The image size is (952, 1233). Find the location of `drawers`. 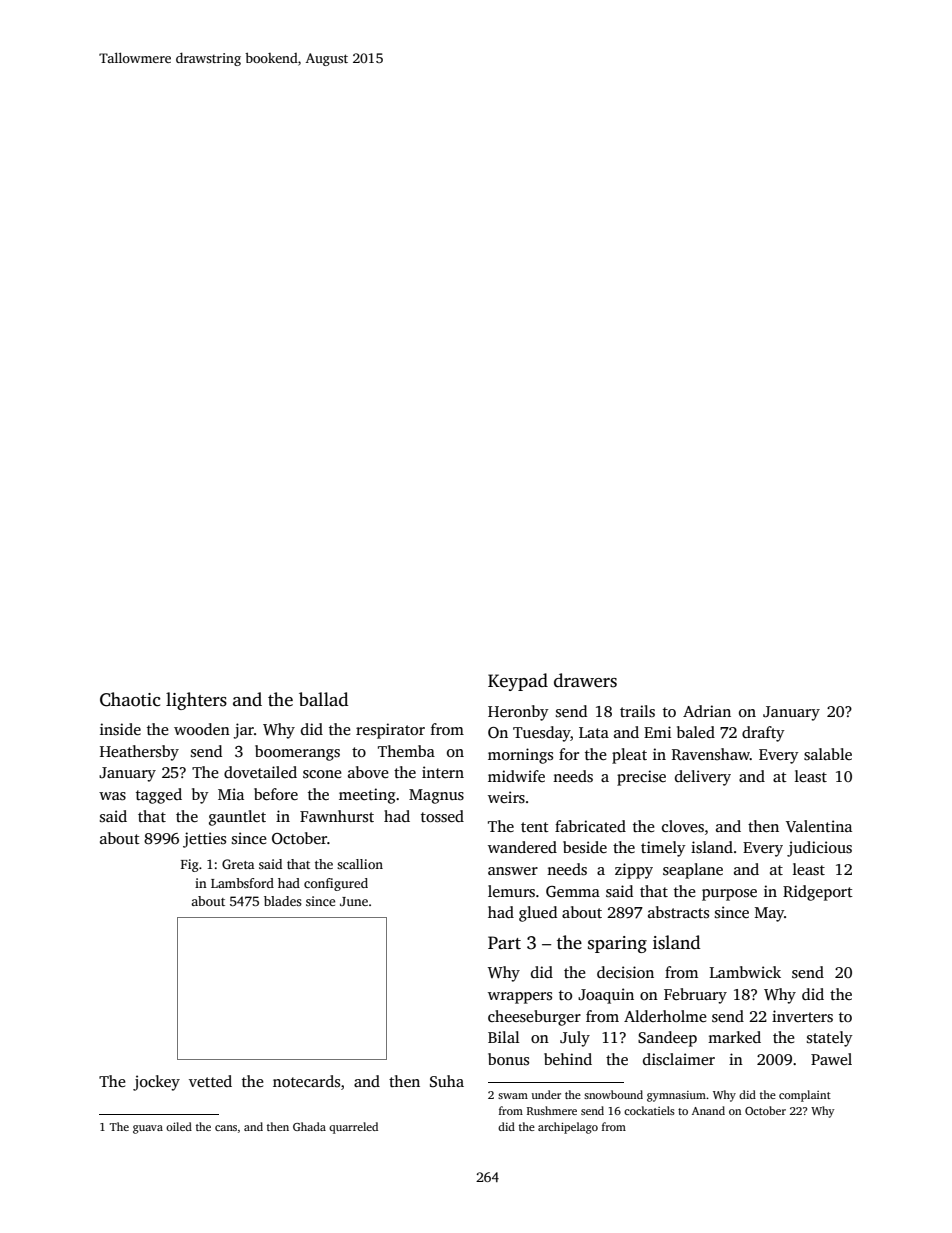

drawers is located at coordinates (585, 680).
